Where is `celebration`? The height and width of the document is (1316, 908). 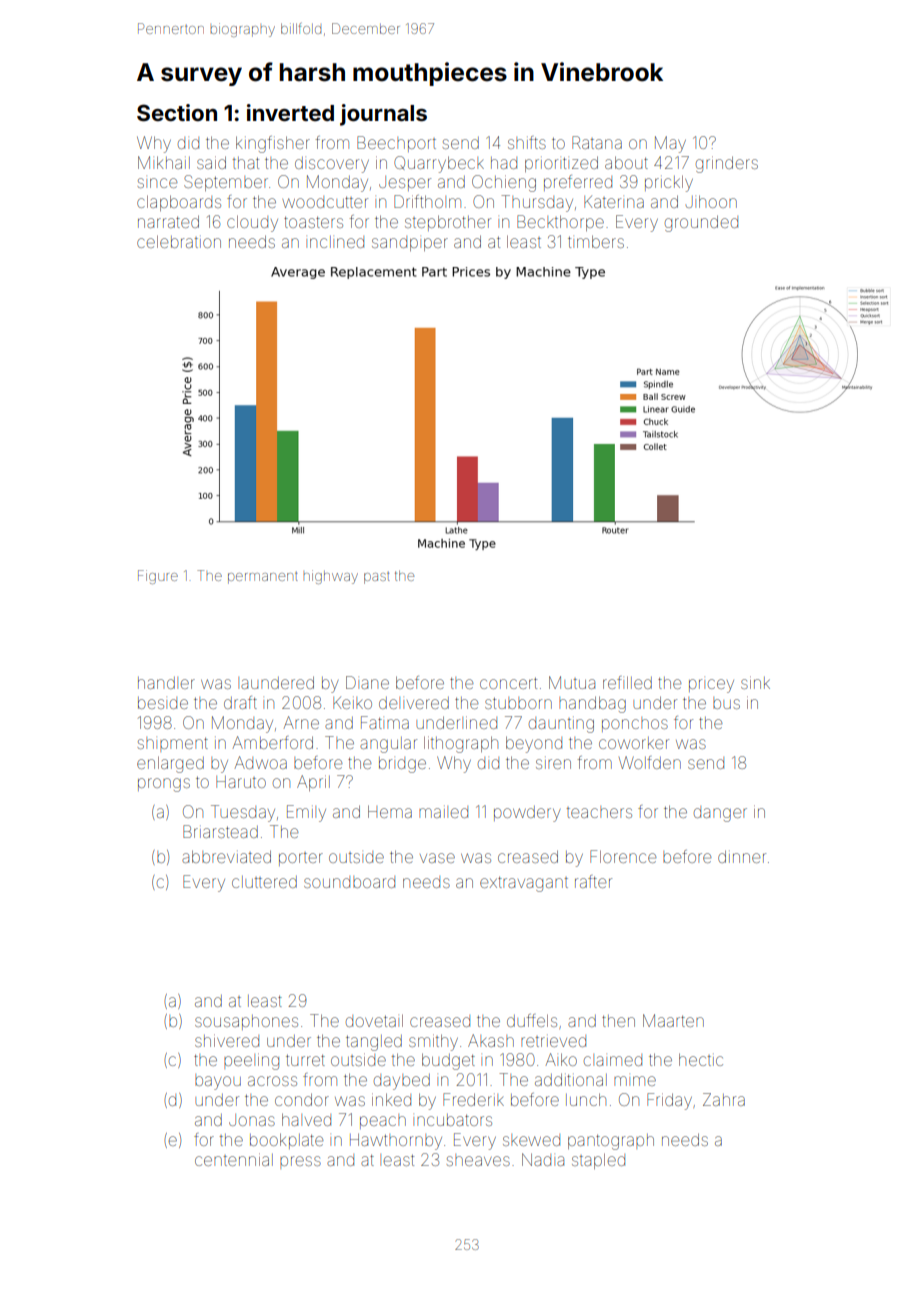 celebration is located at coordinates (179, 241).
